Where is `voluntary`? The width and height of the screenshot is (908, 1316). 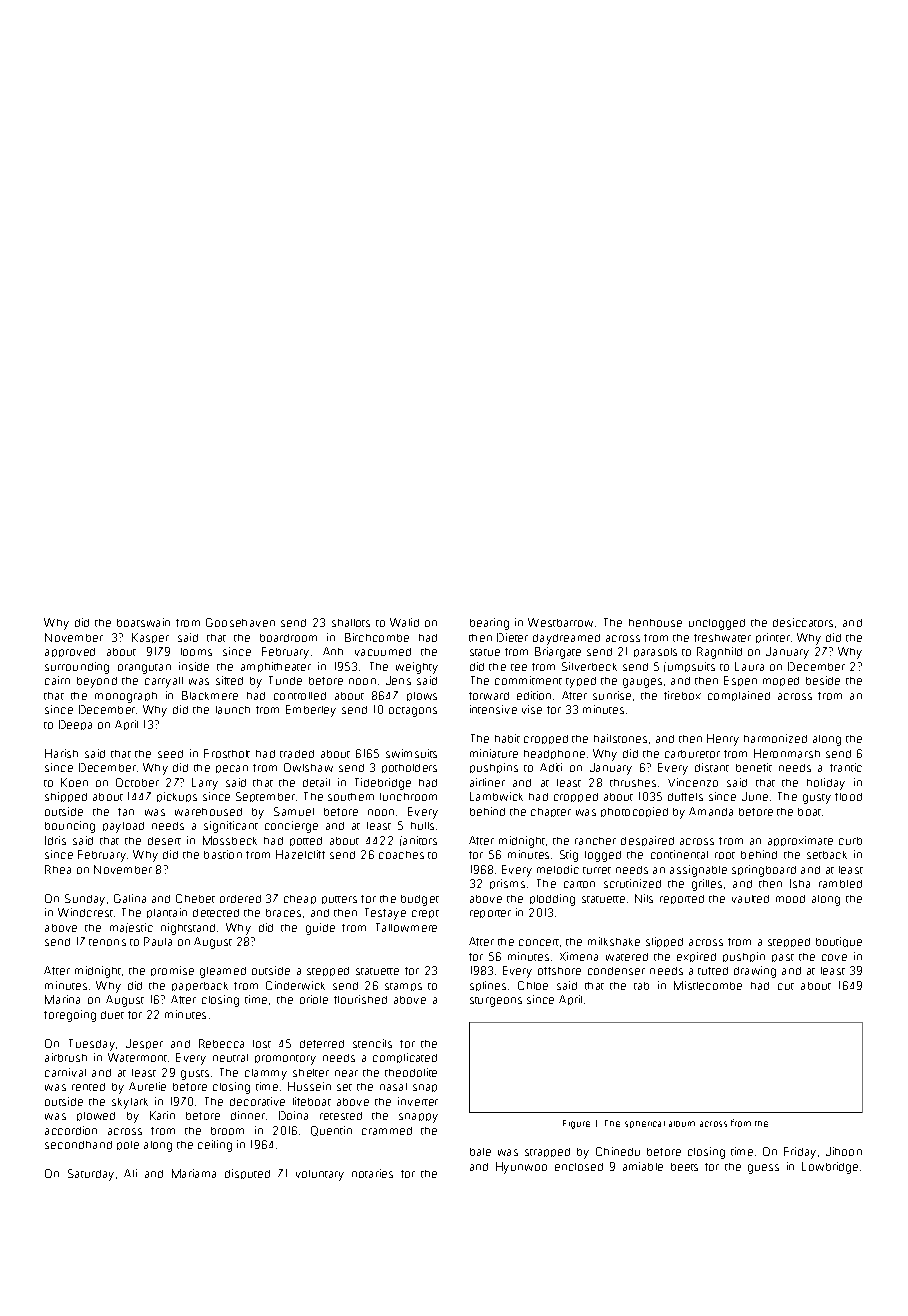 voluntary is located at coordinates (320, 1175).
